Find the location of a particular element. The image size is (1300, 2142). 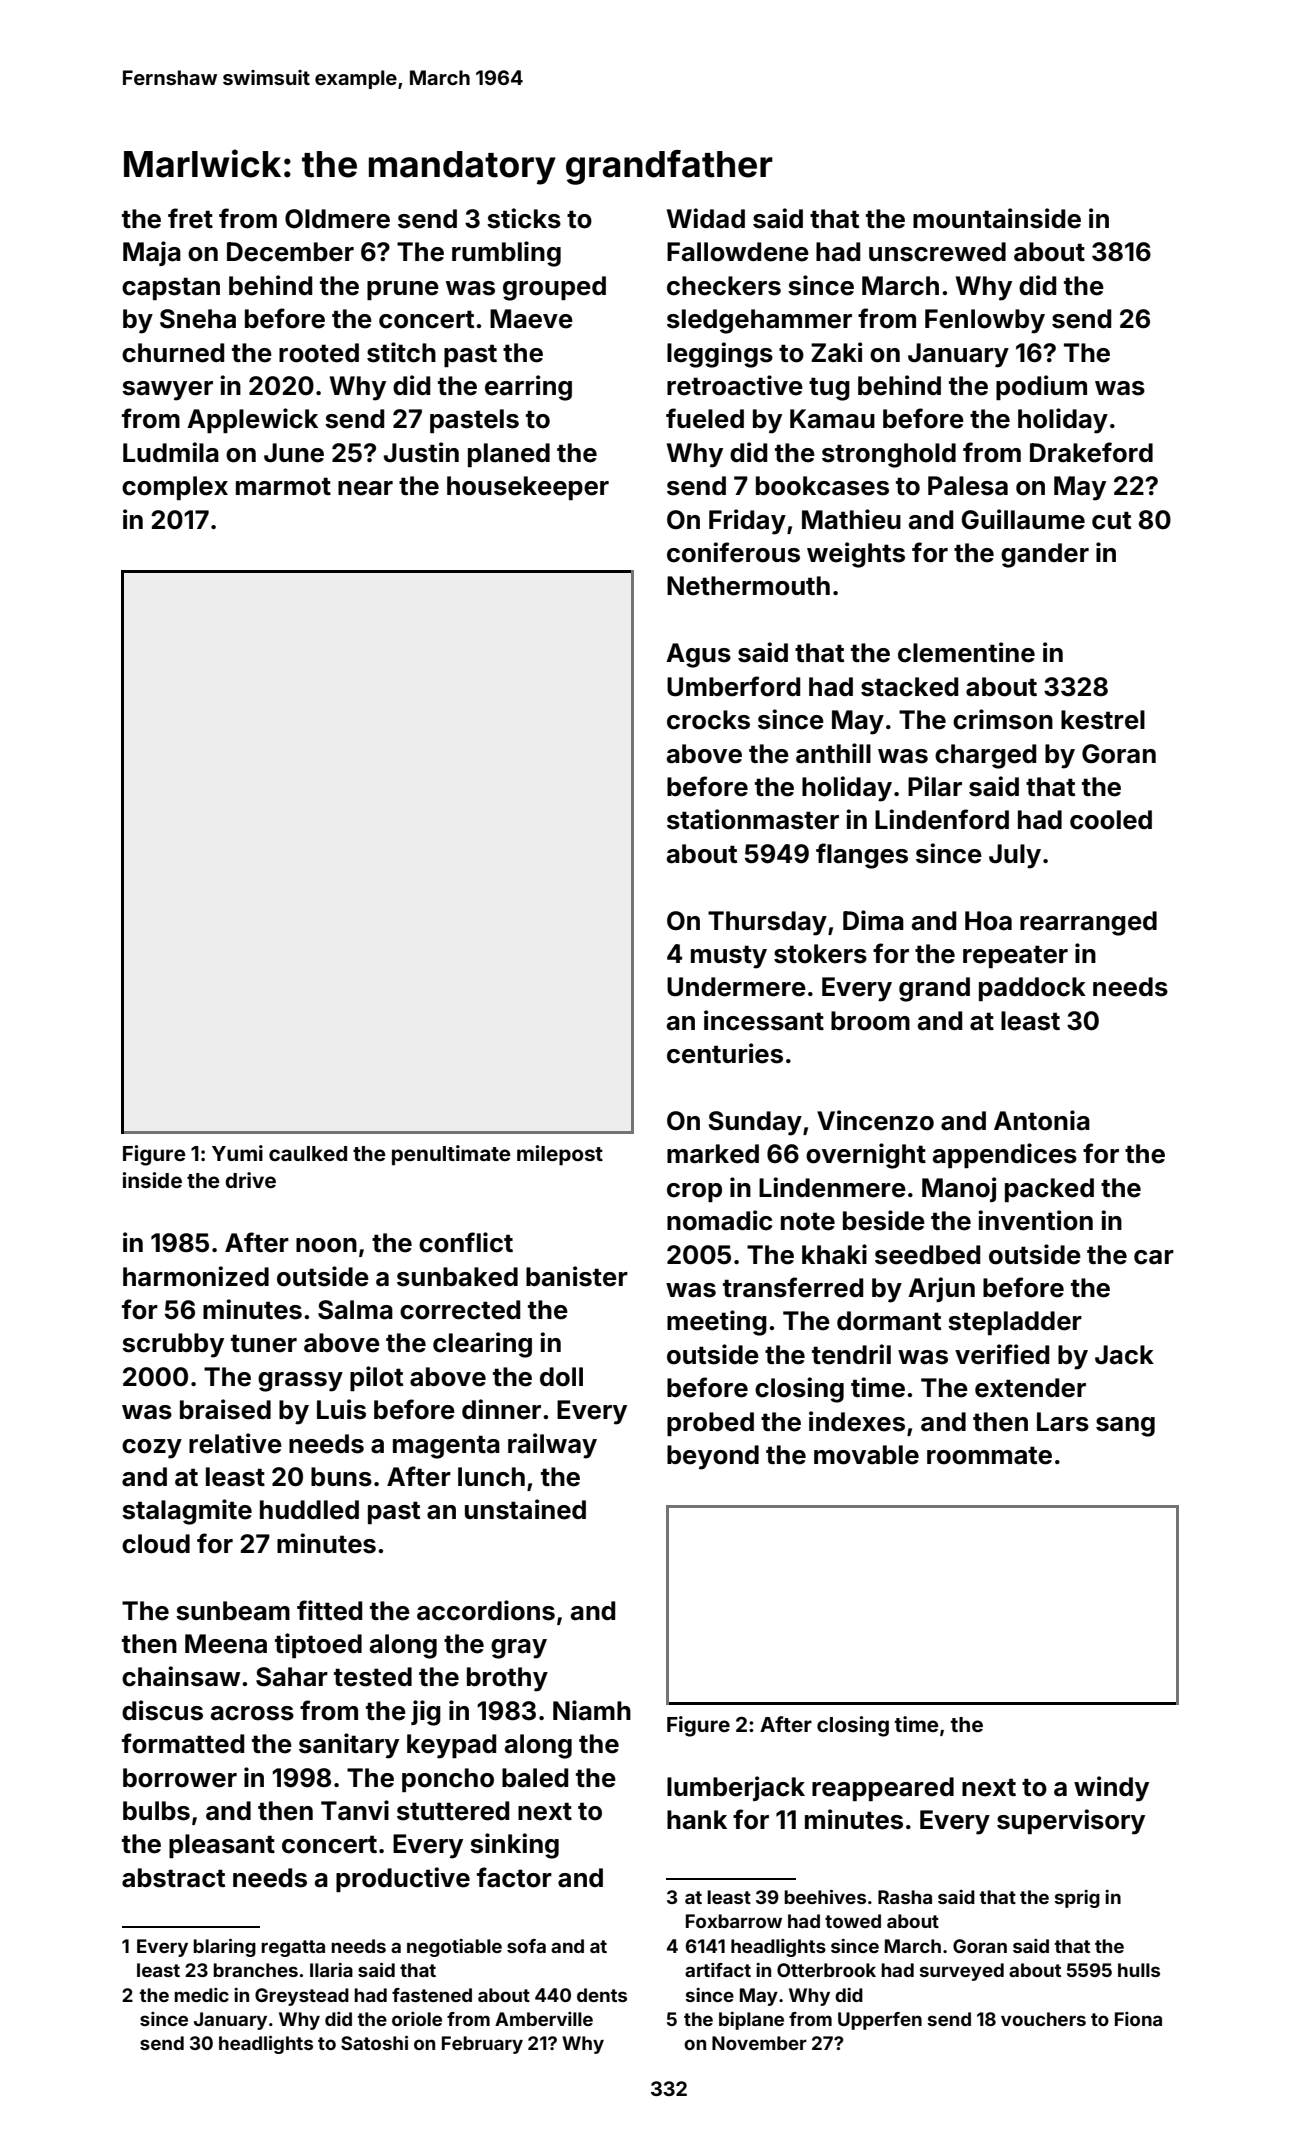

unscrewed is located at coordinates (937, 252).
